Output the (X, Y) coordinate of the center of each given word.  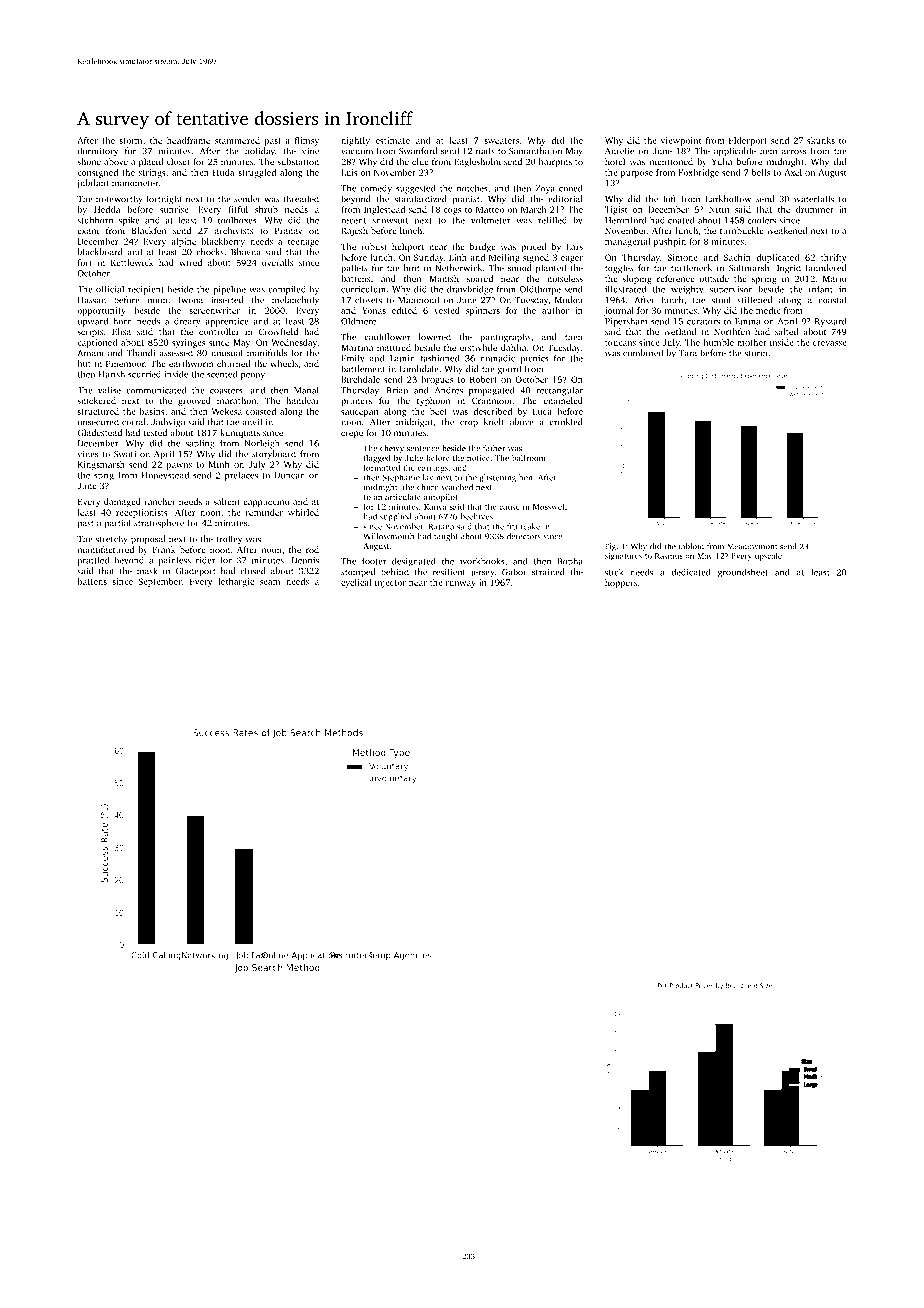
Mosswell (550, 506)
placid (151, 162)
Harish (112, 374)
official (110, 289)
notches (472, 188)
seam (270, 582)
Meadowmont (752, 546)
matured (394, 347)
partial (118, 524)
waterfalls (814, 199)
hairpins (555, 162)
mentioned (671, 161)
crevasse (830, 343)
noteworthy (119, 199)
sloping (637, 279)
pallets (354, 269)
